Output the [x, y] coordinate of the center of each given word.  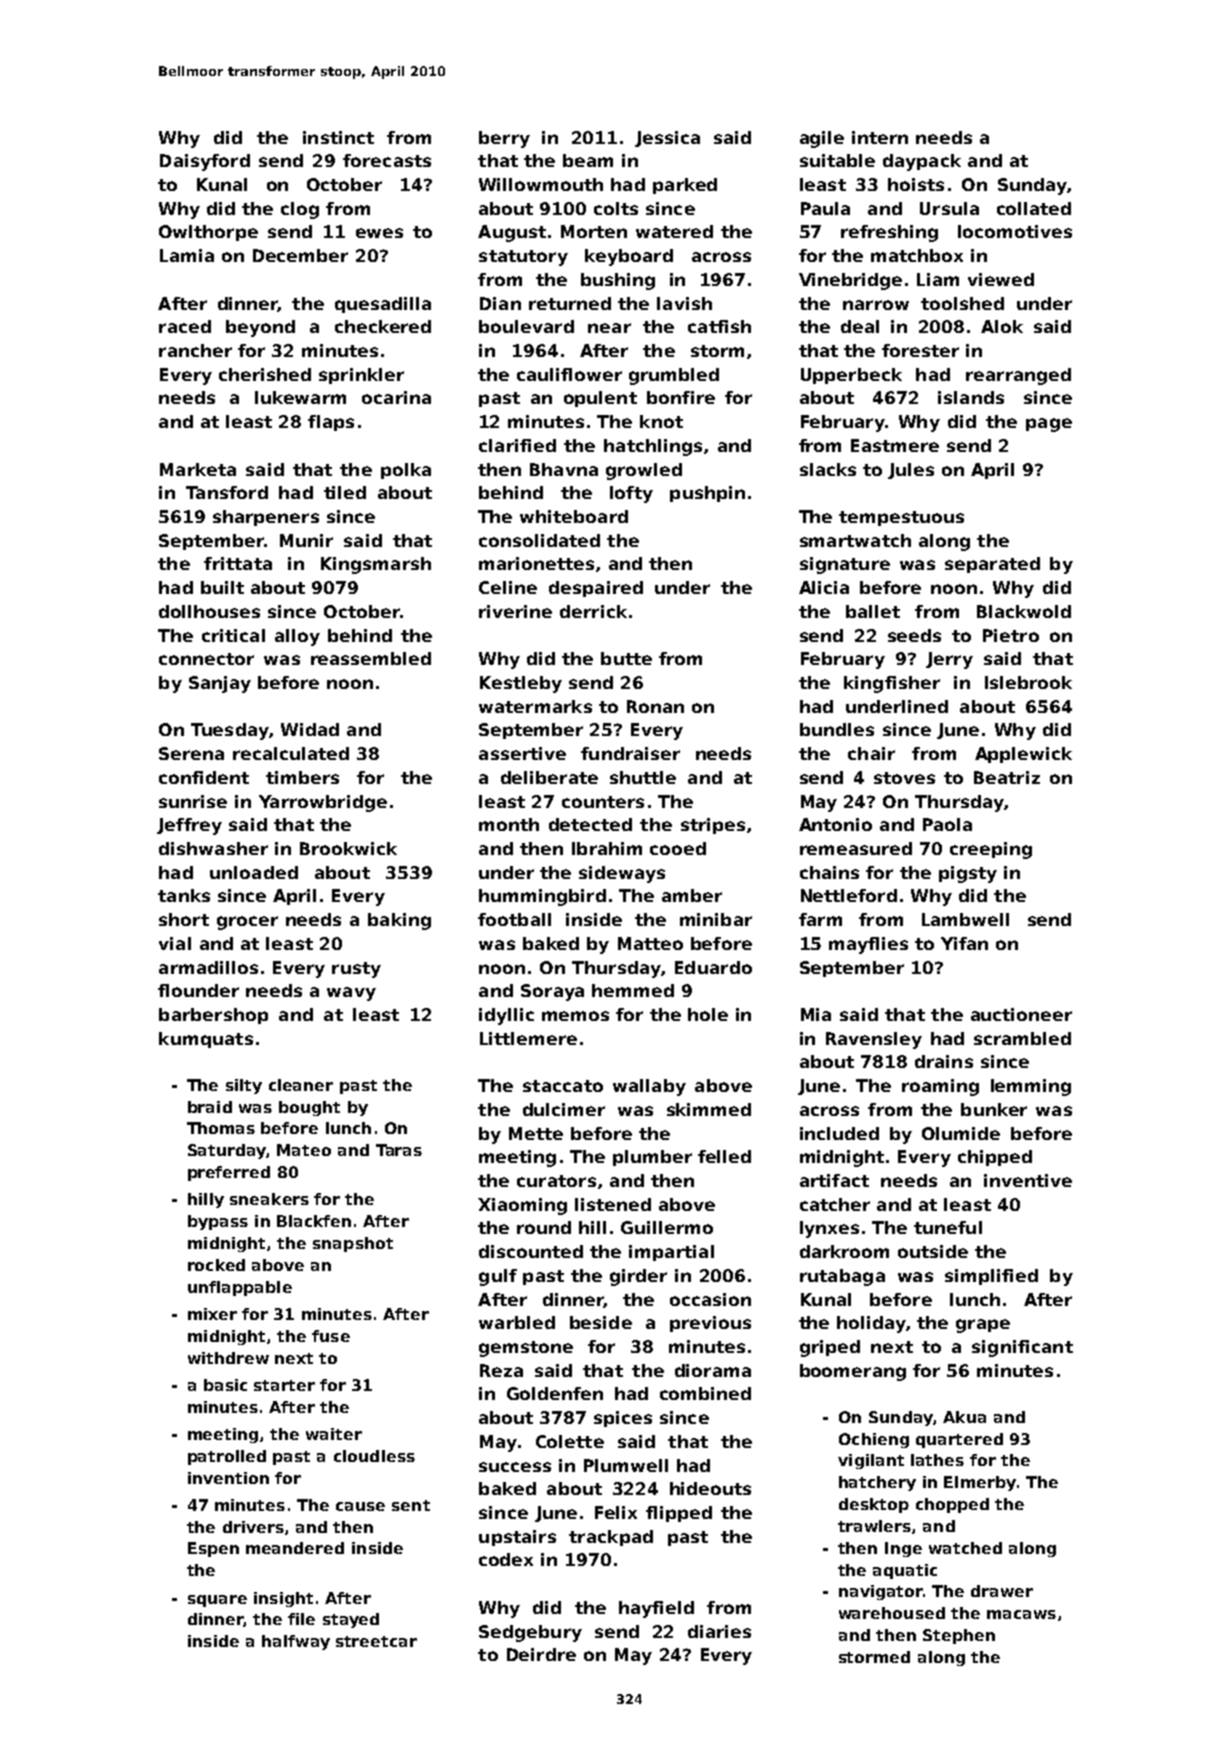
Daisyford [205, 162]
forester [920, 350]
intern [880, 137]
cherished [265, 374]
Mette [536, 1133]
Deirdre [541, 1654]
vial [175, 943]
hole [708, 1014]
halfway [296, 1642]
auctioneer [1021, 1014]
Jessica [667, 139]
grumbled [674, 376]
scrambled [1022, 1038]
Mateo [304, 1150]
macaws [1021, 1614]
